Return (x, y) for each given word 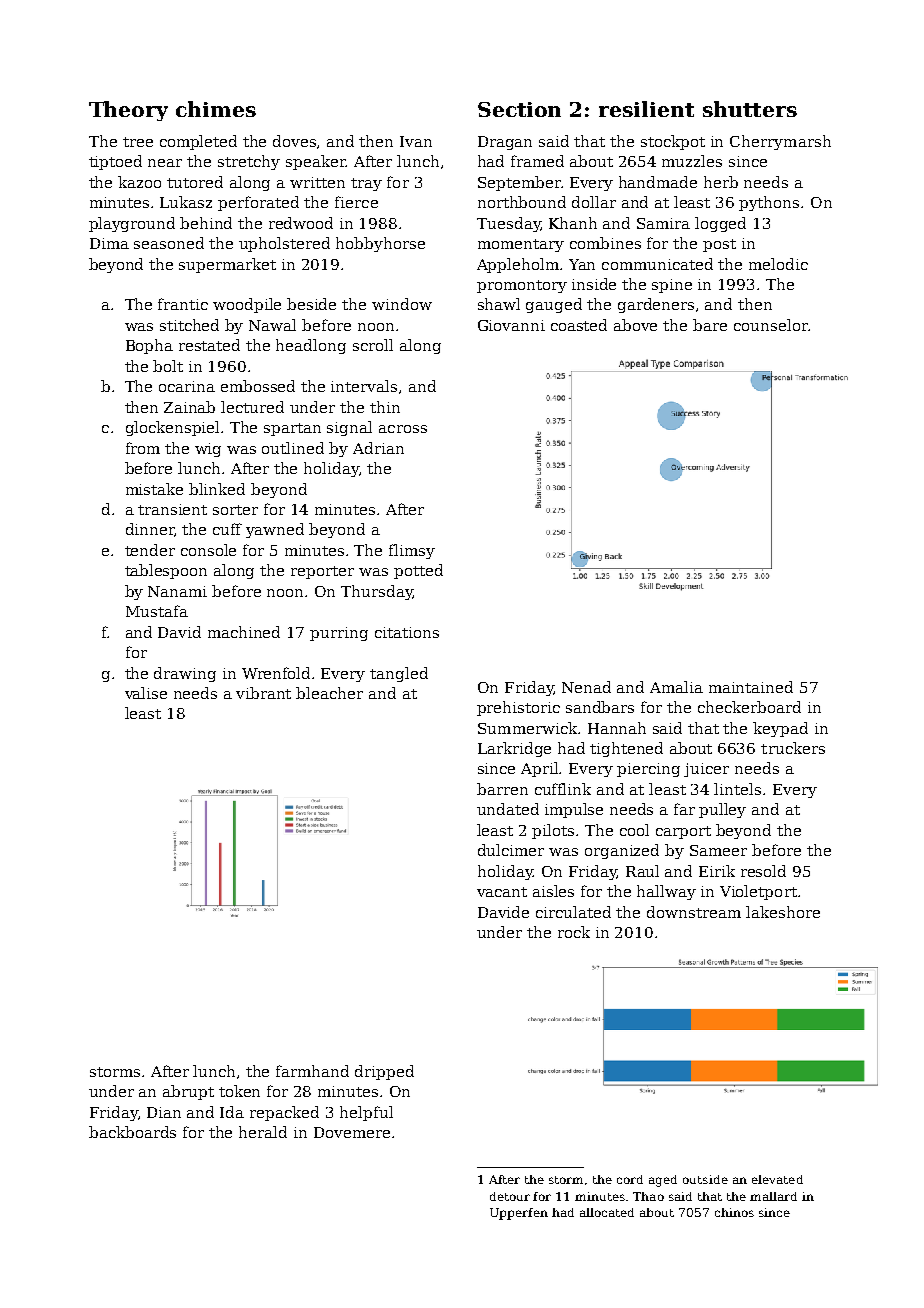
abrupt (188, 1092)
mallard (773, 1196)
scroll (373, 345)
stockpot (673, 142)
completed (198, 142)
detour (510, 1196)
